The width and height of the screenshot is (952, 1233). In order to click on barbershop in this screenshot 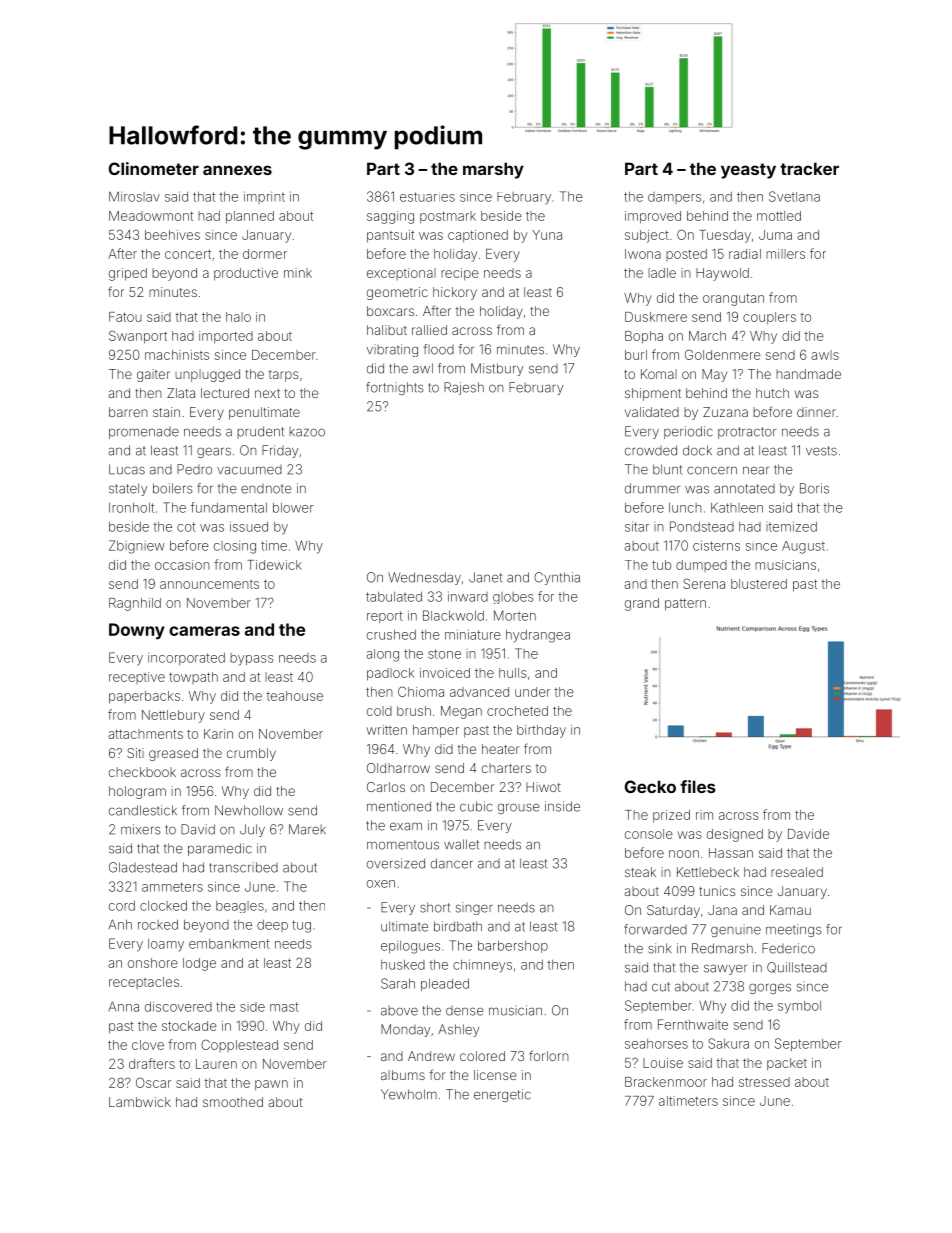, I will do `click(513, 947)`.
